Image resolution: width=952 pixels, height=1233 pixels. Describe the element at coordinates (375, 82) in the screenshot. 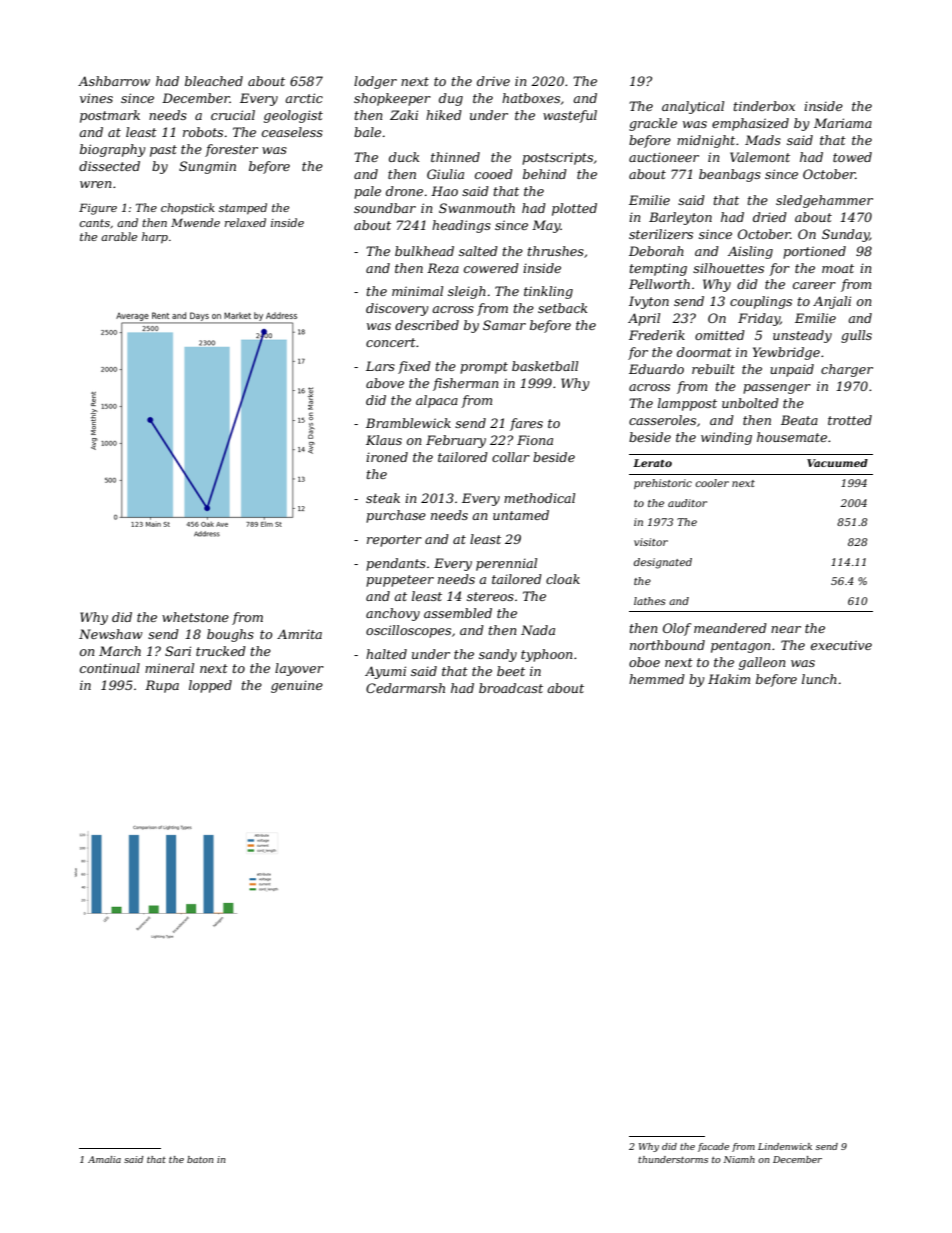

I see `lodger` at that location.
